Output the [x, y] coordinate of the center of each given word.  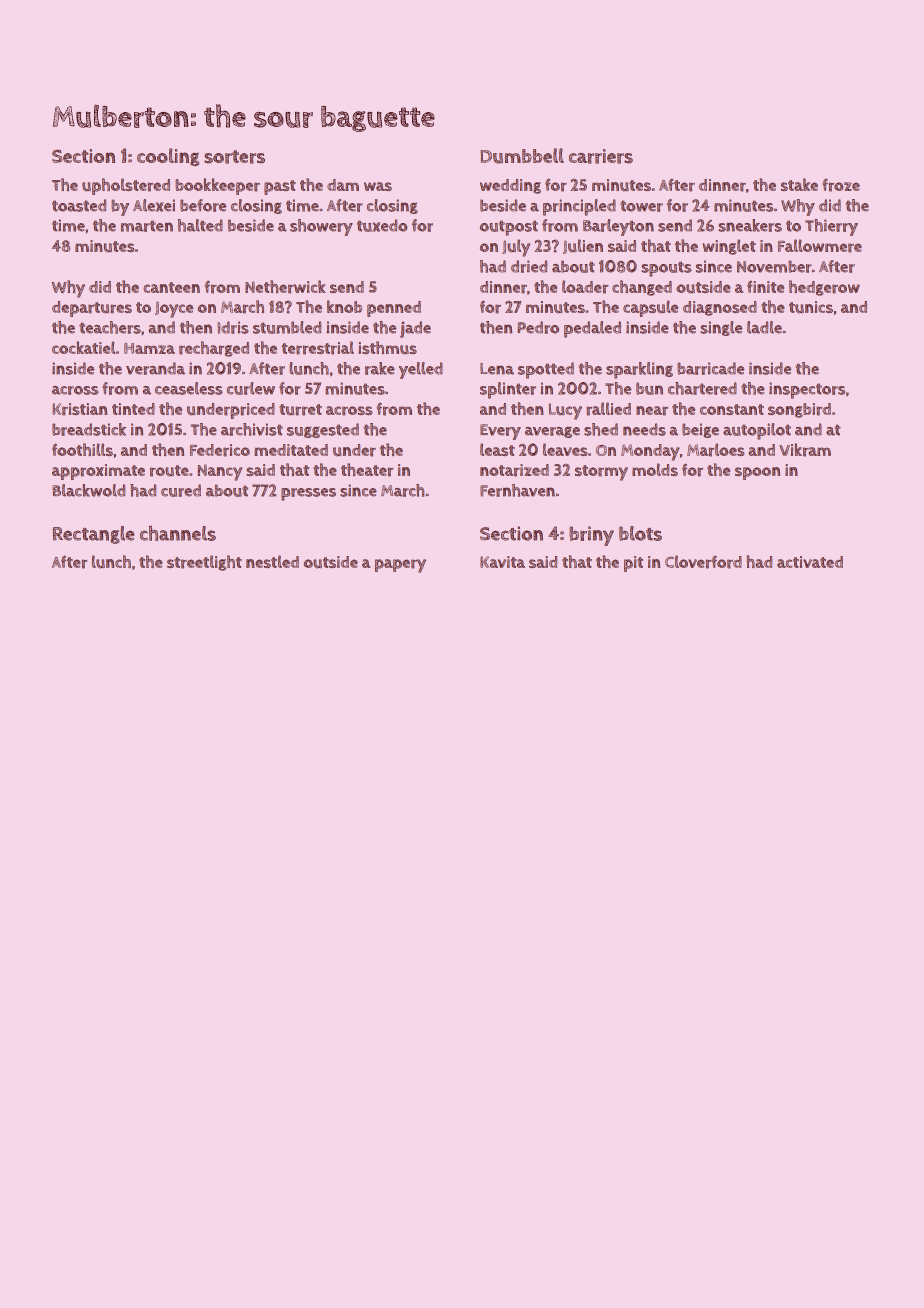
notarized [514, 470]
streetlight [204, 563]
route [169, 471]
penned [394, 309]
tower [641, 206]
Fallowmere [820, 246]
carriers [601, 156]
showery [321, 227]
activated [810, 562]
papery [400, 566]
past [280, 187]
